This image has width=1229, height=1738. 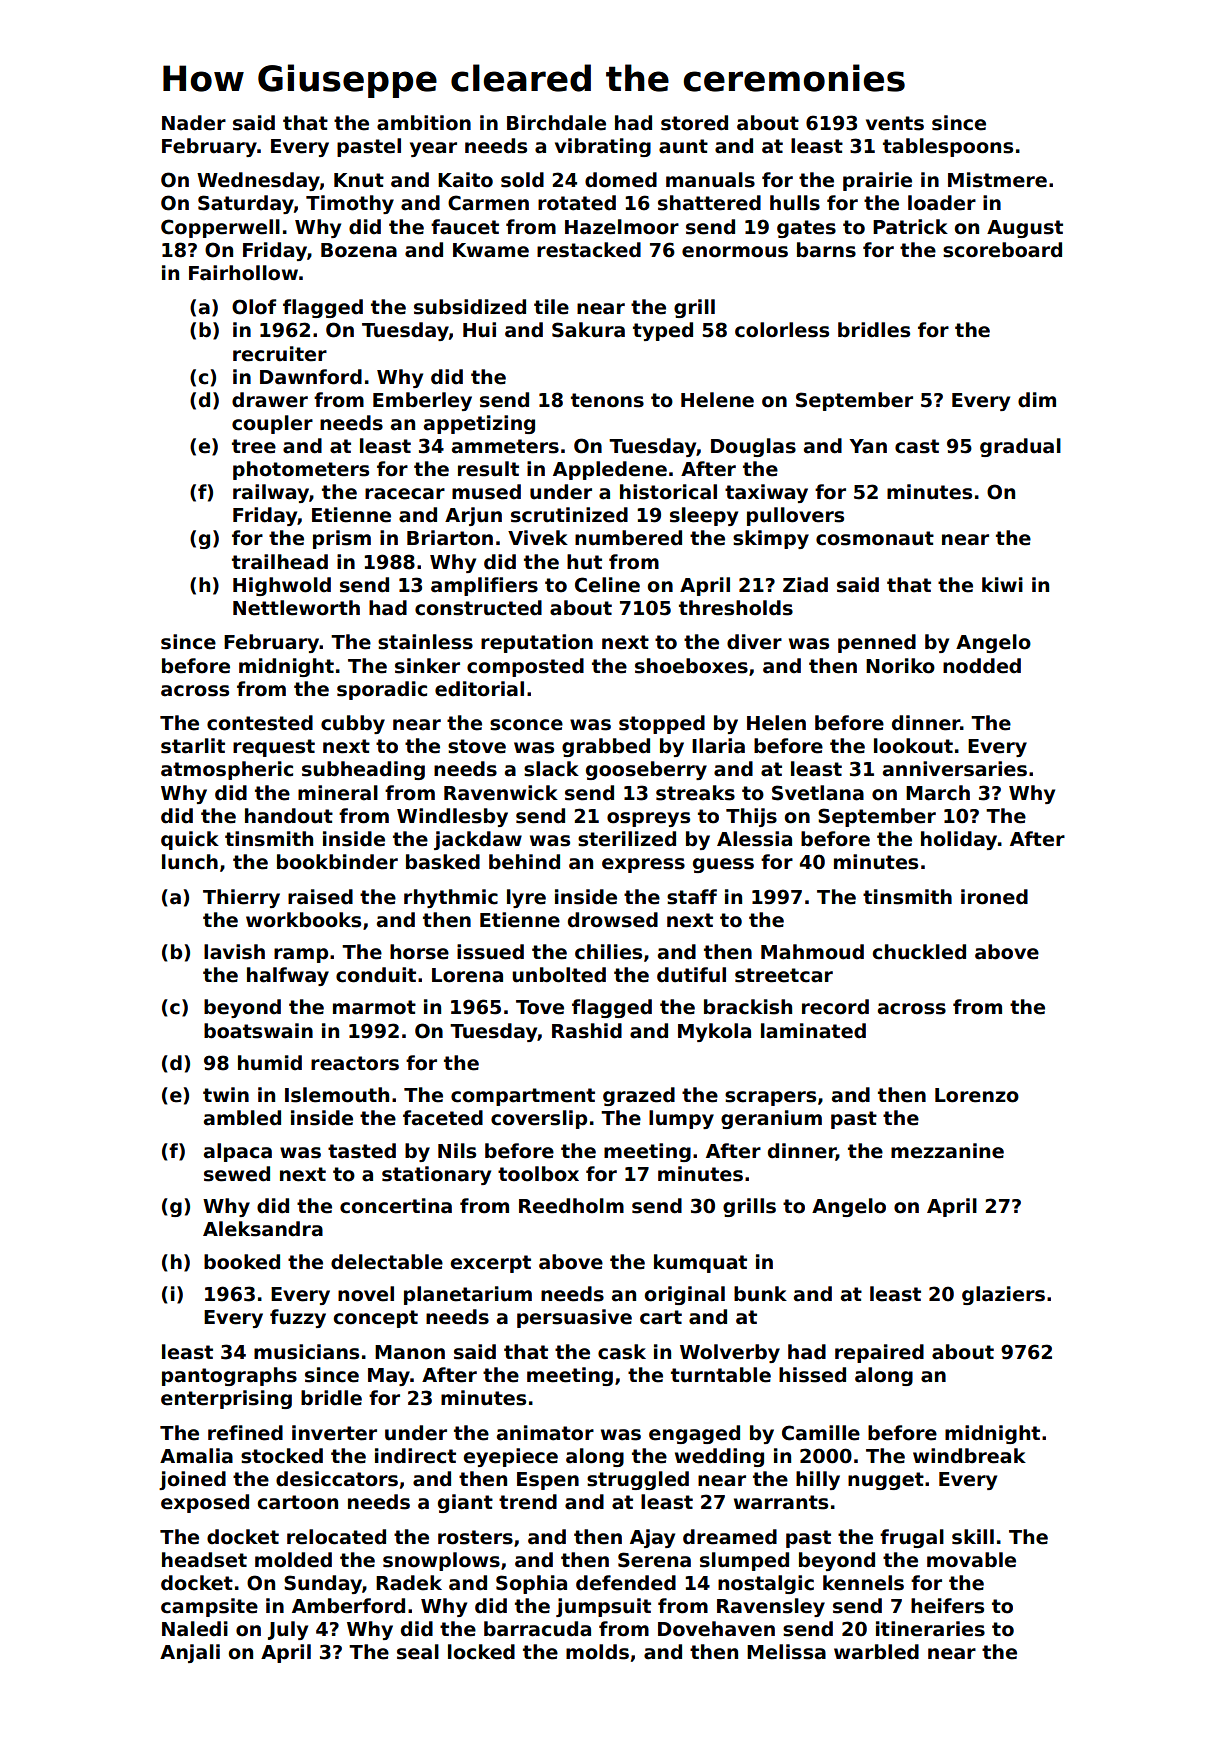 I want to click on Wednesday, so click(x=258, y=181).
